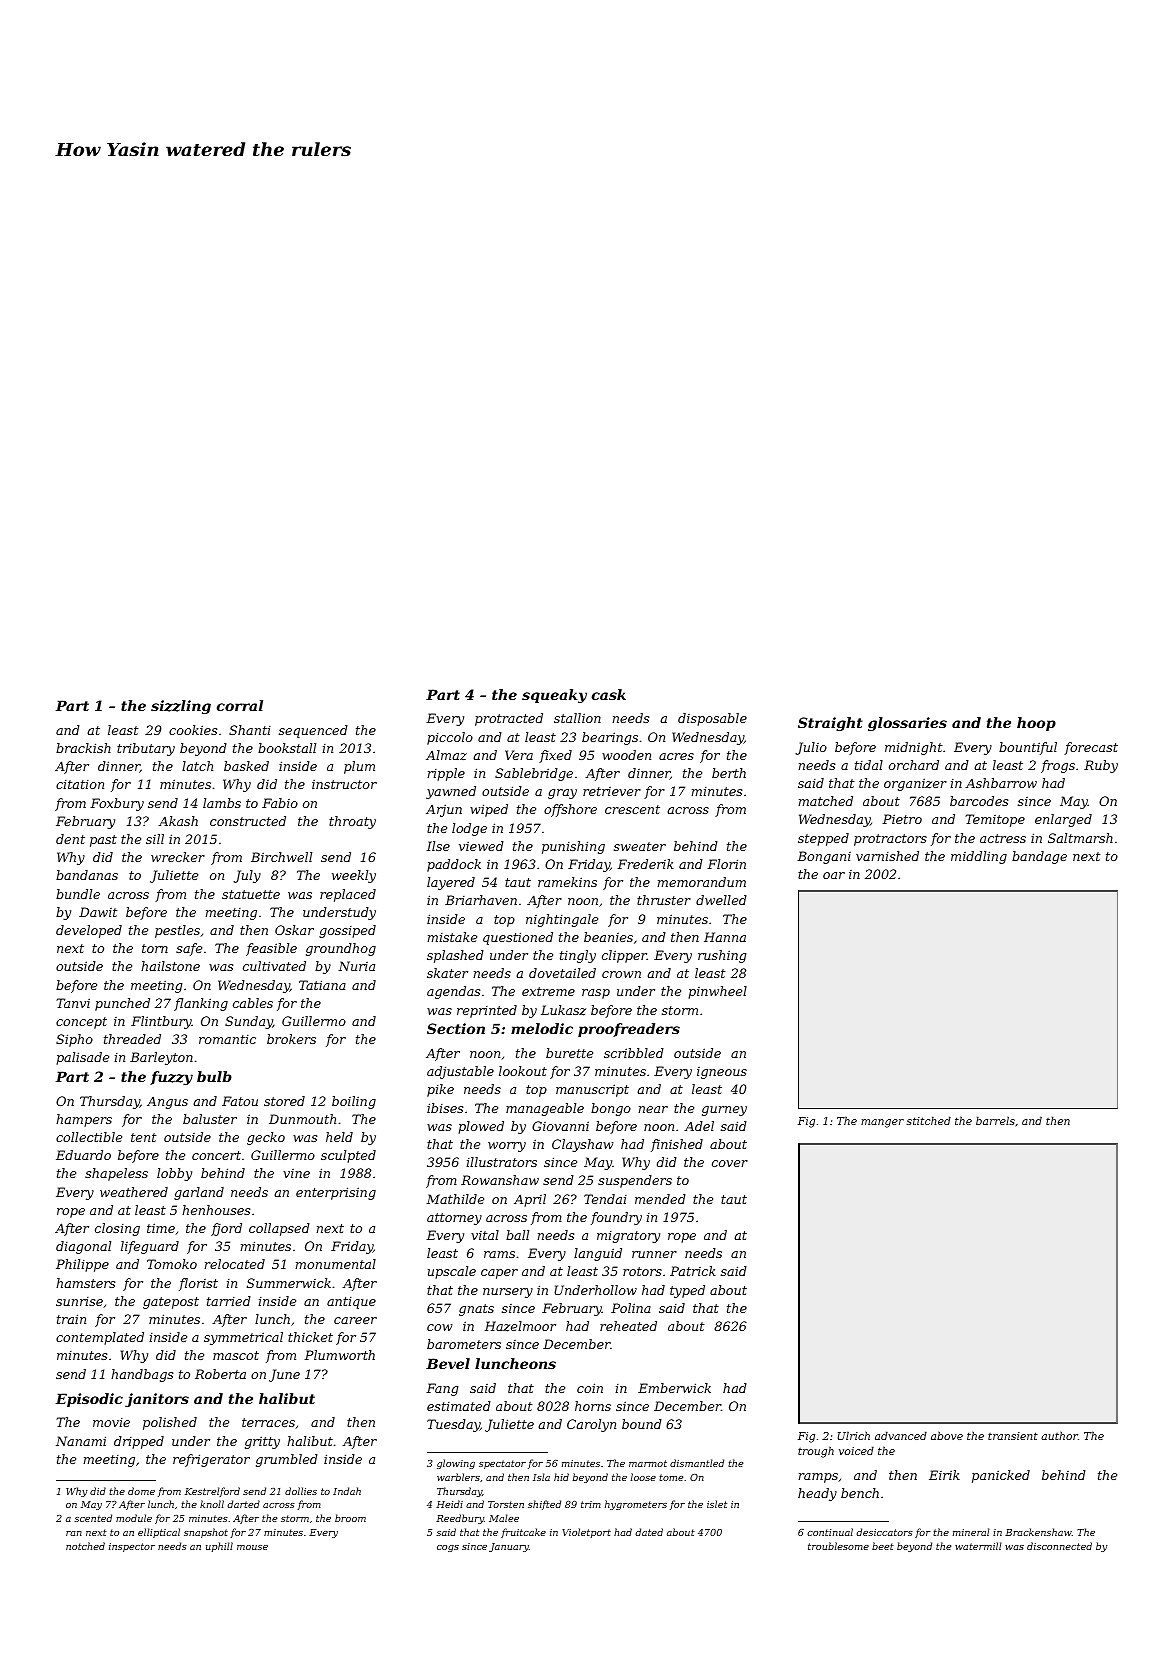 This document has width=1174, height=1660. What do you see at coordinates (583, 1145) in the document?
I see `Clayshaw` at bounding box center [583, 1145].
